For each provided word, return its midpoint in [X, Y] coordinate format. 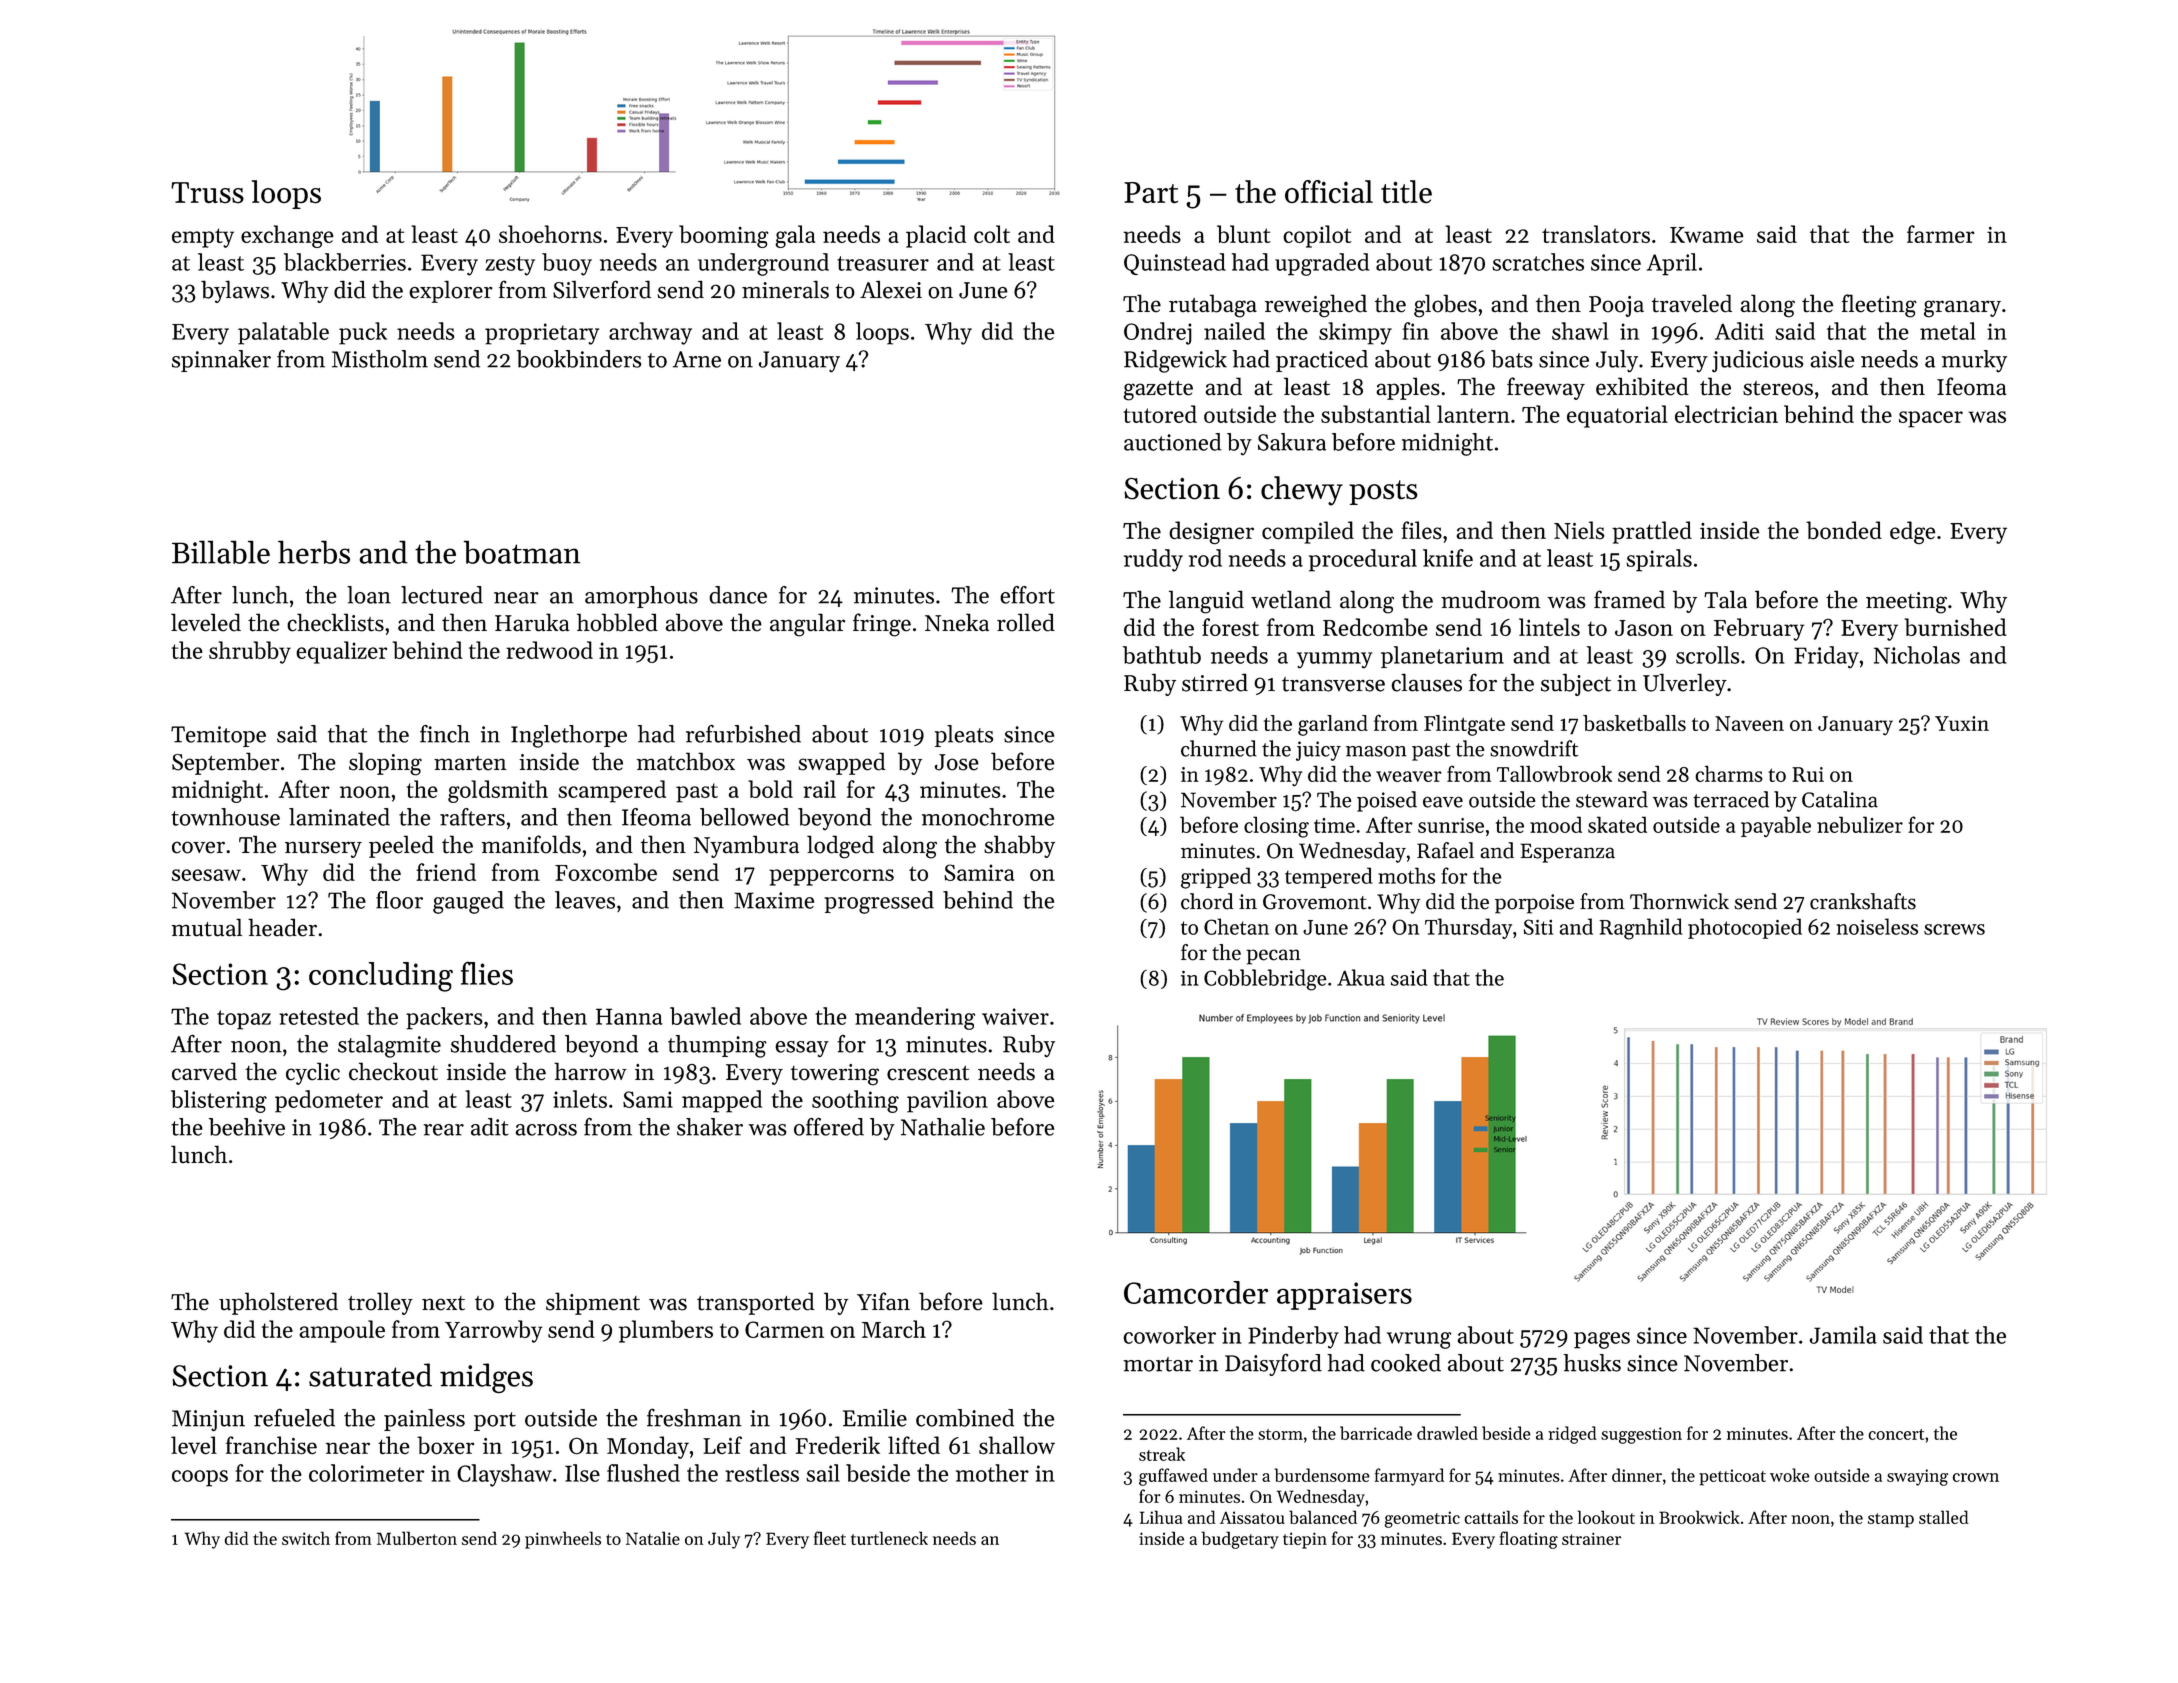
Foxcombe [606, 872]
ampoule [342, 1331]
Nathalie [943, 1127]
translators [1596, 234]
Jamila [1843, 1335]
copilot [1317, 236]
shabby [1019, 846]
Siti [1538, 927]
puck [363, 333]
